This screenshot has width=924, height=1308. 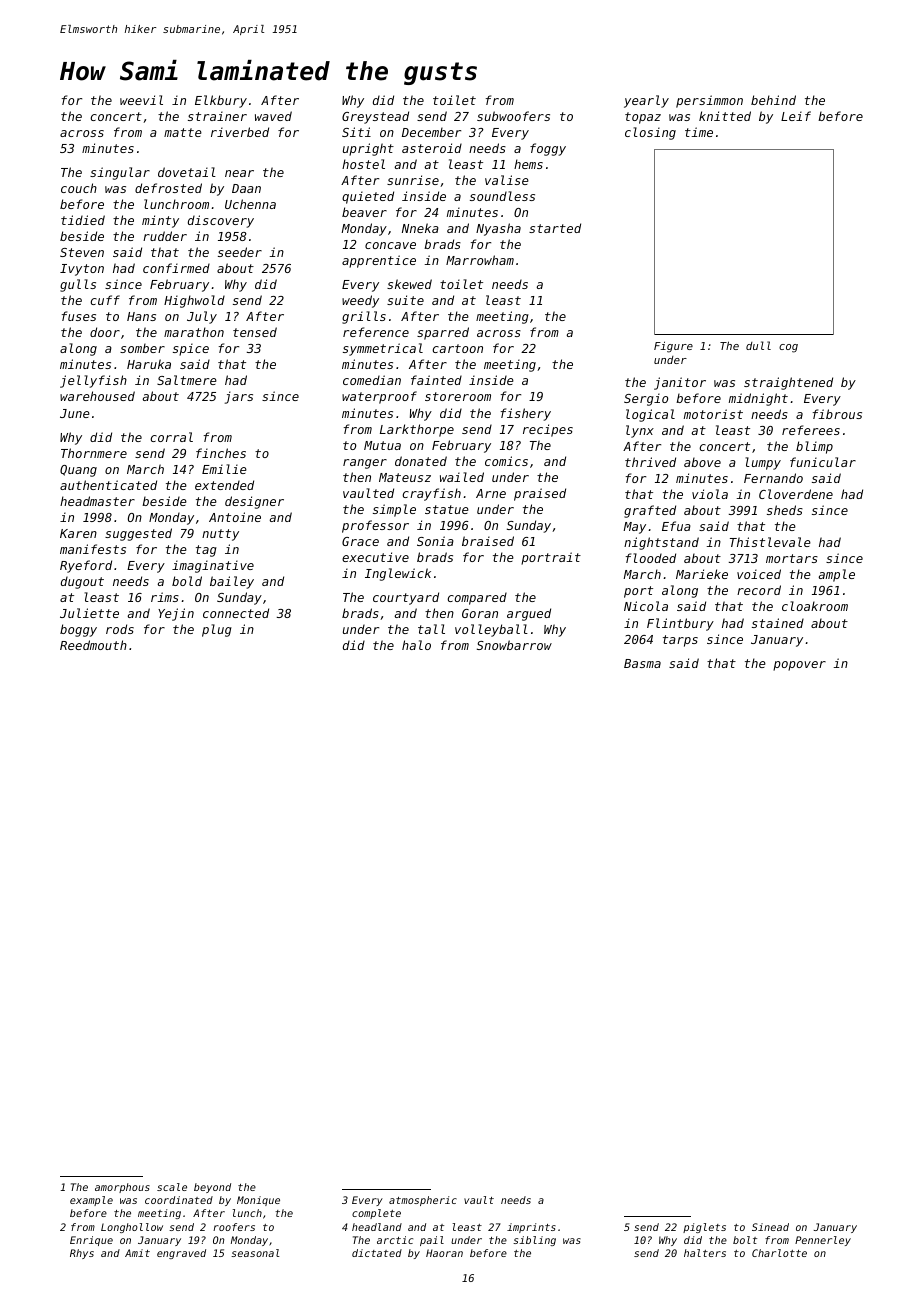 I want to click on Haoran, so click(x=444, y=1253).
